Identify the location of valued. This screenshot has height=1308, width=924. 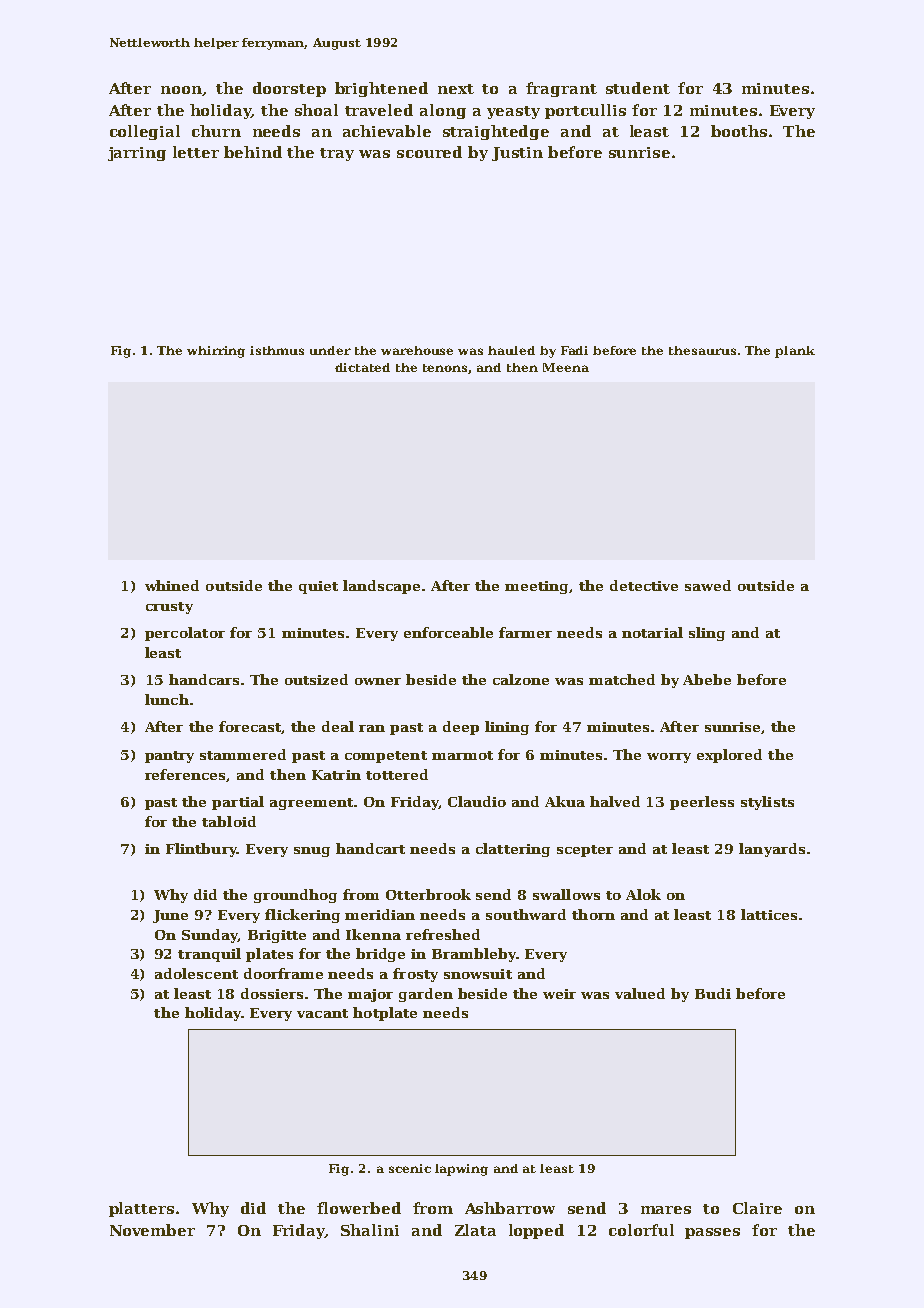
(640, 993).
